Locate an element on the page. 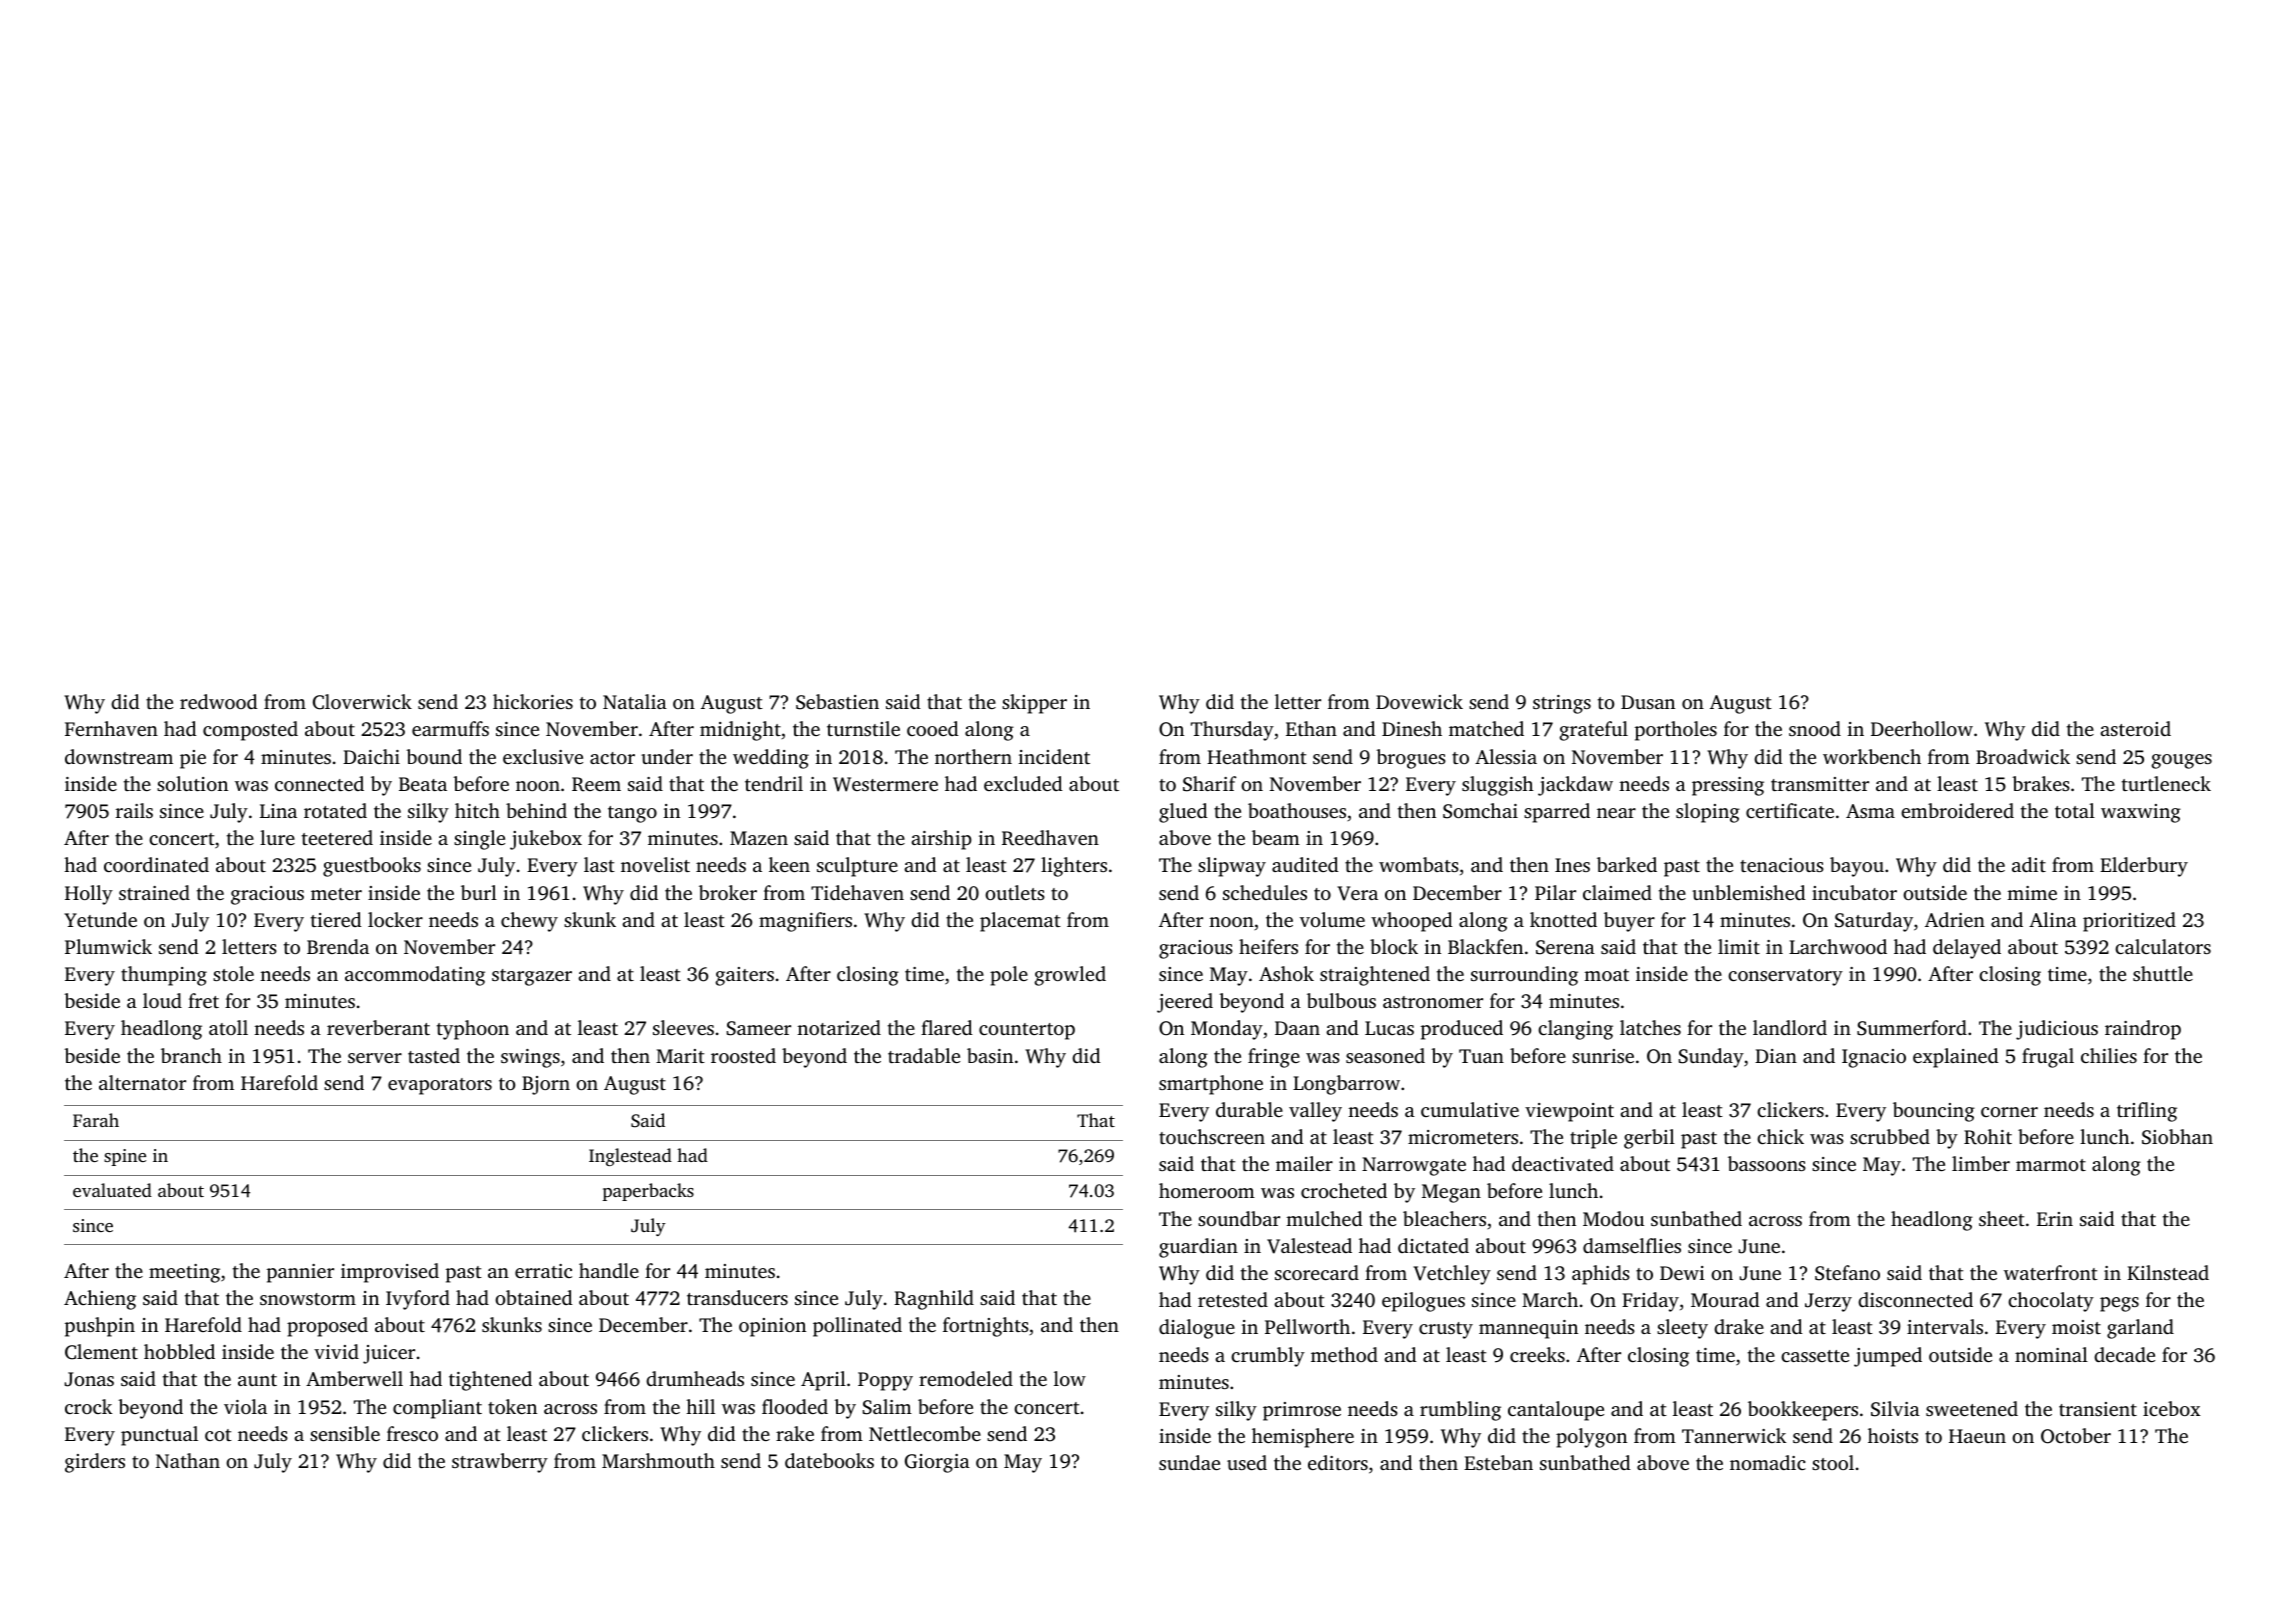 The width and height of the image is (2282, 1614). sheet is located at coordinates (2002, 1218).
